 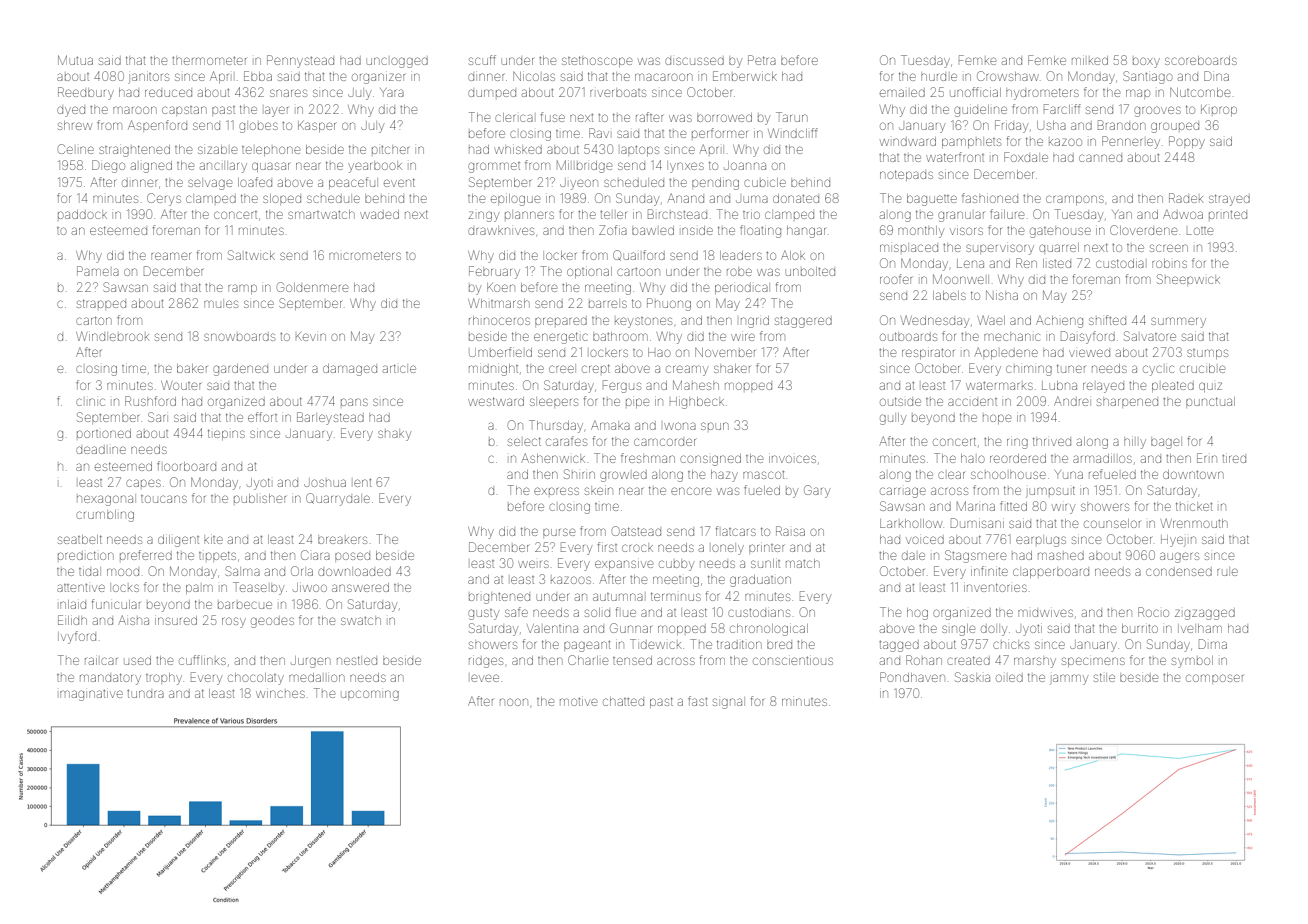 I want to click on flatcars, so click(x=736, y=531).
